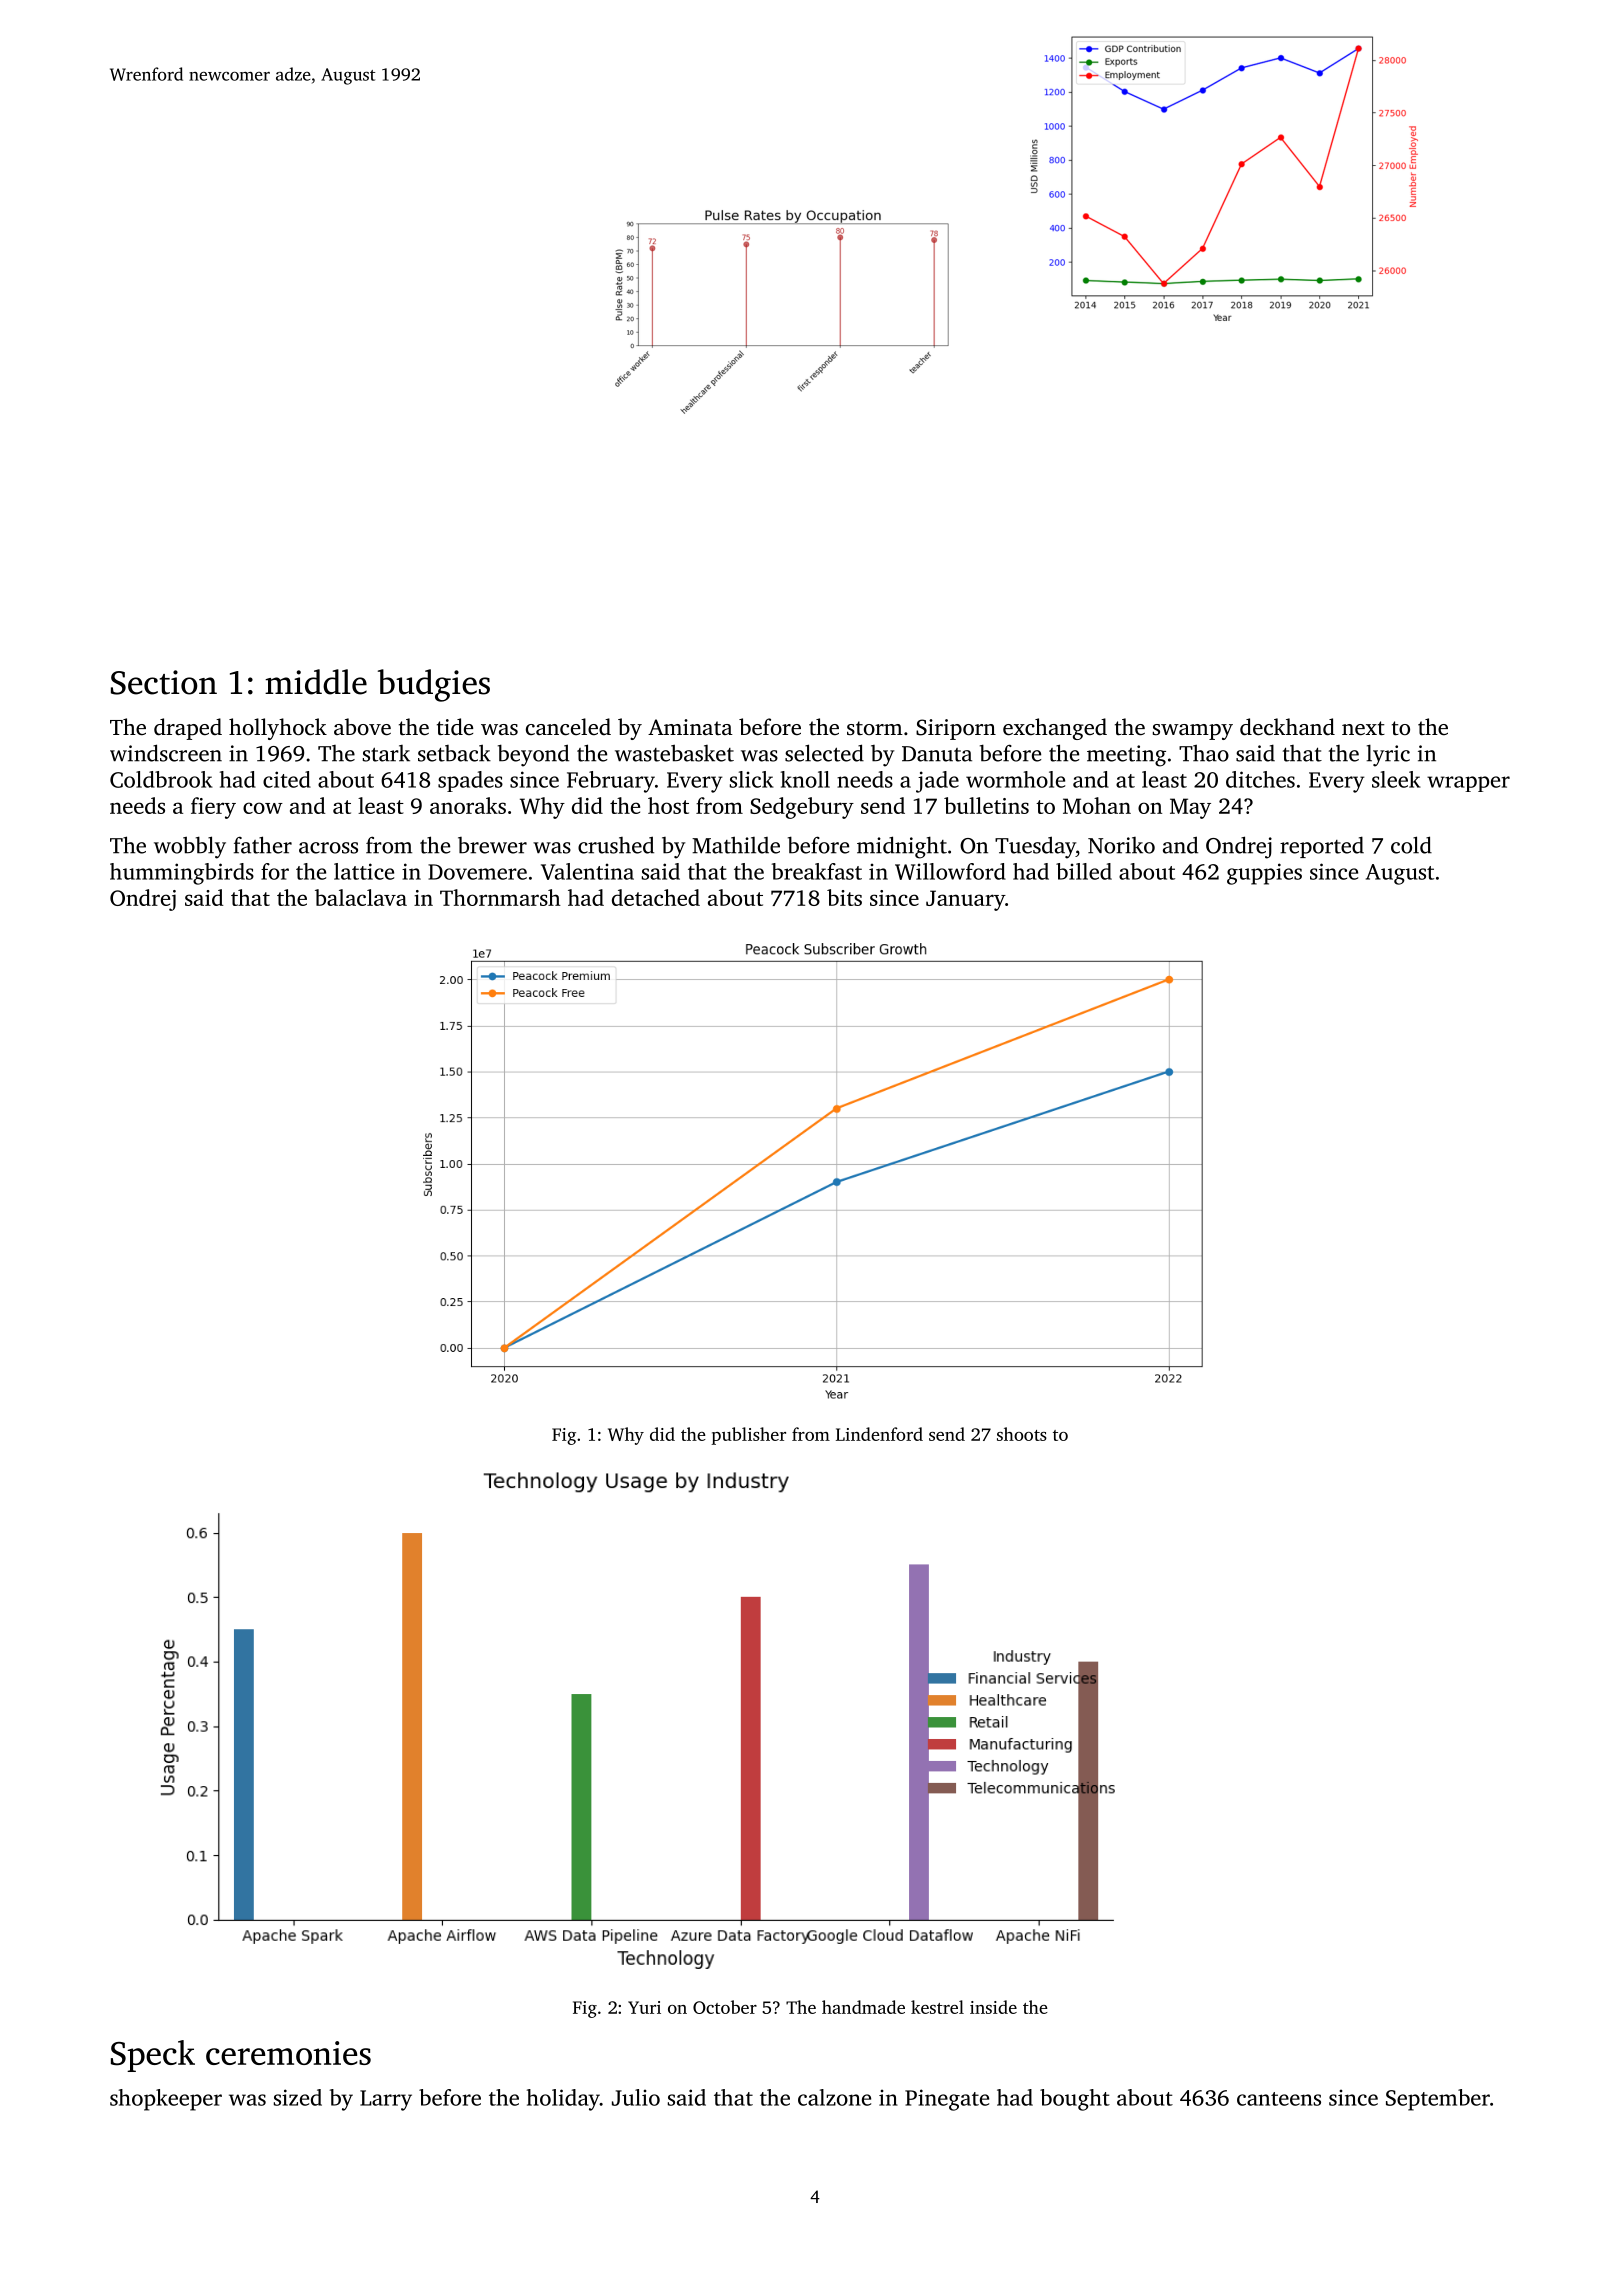  What do you see at coordinates (182, 874) in the screenshot?
I see `hummingbirds` at bounding box center [182, 874].
